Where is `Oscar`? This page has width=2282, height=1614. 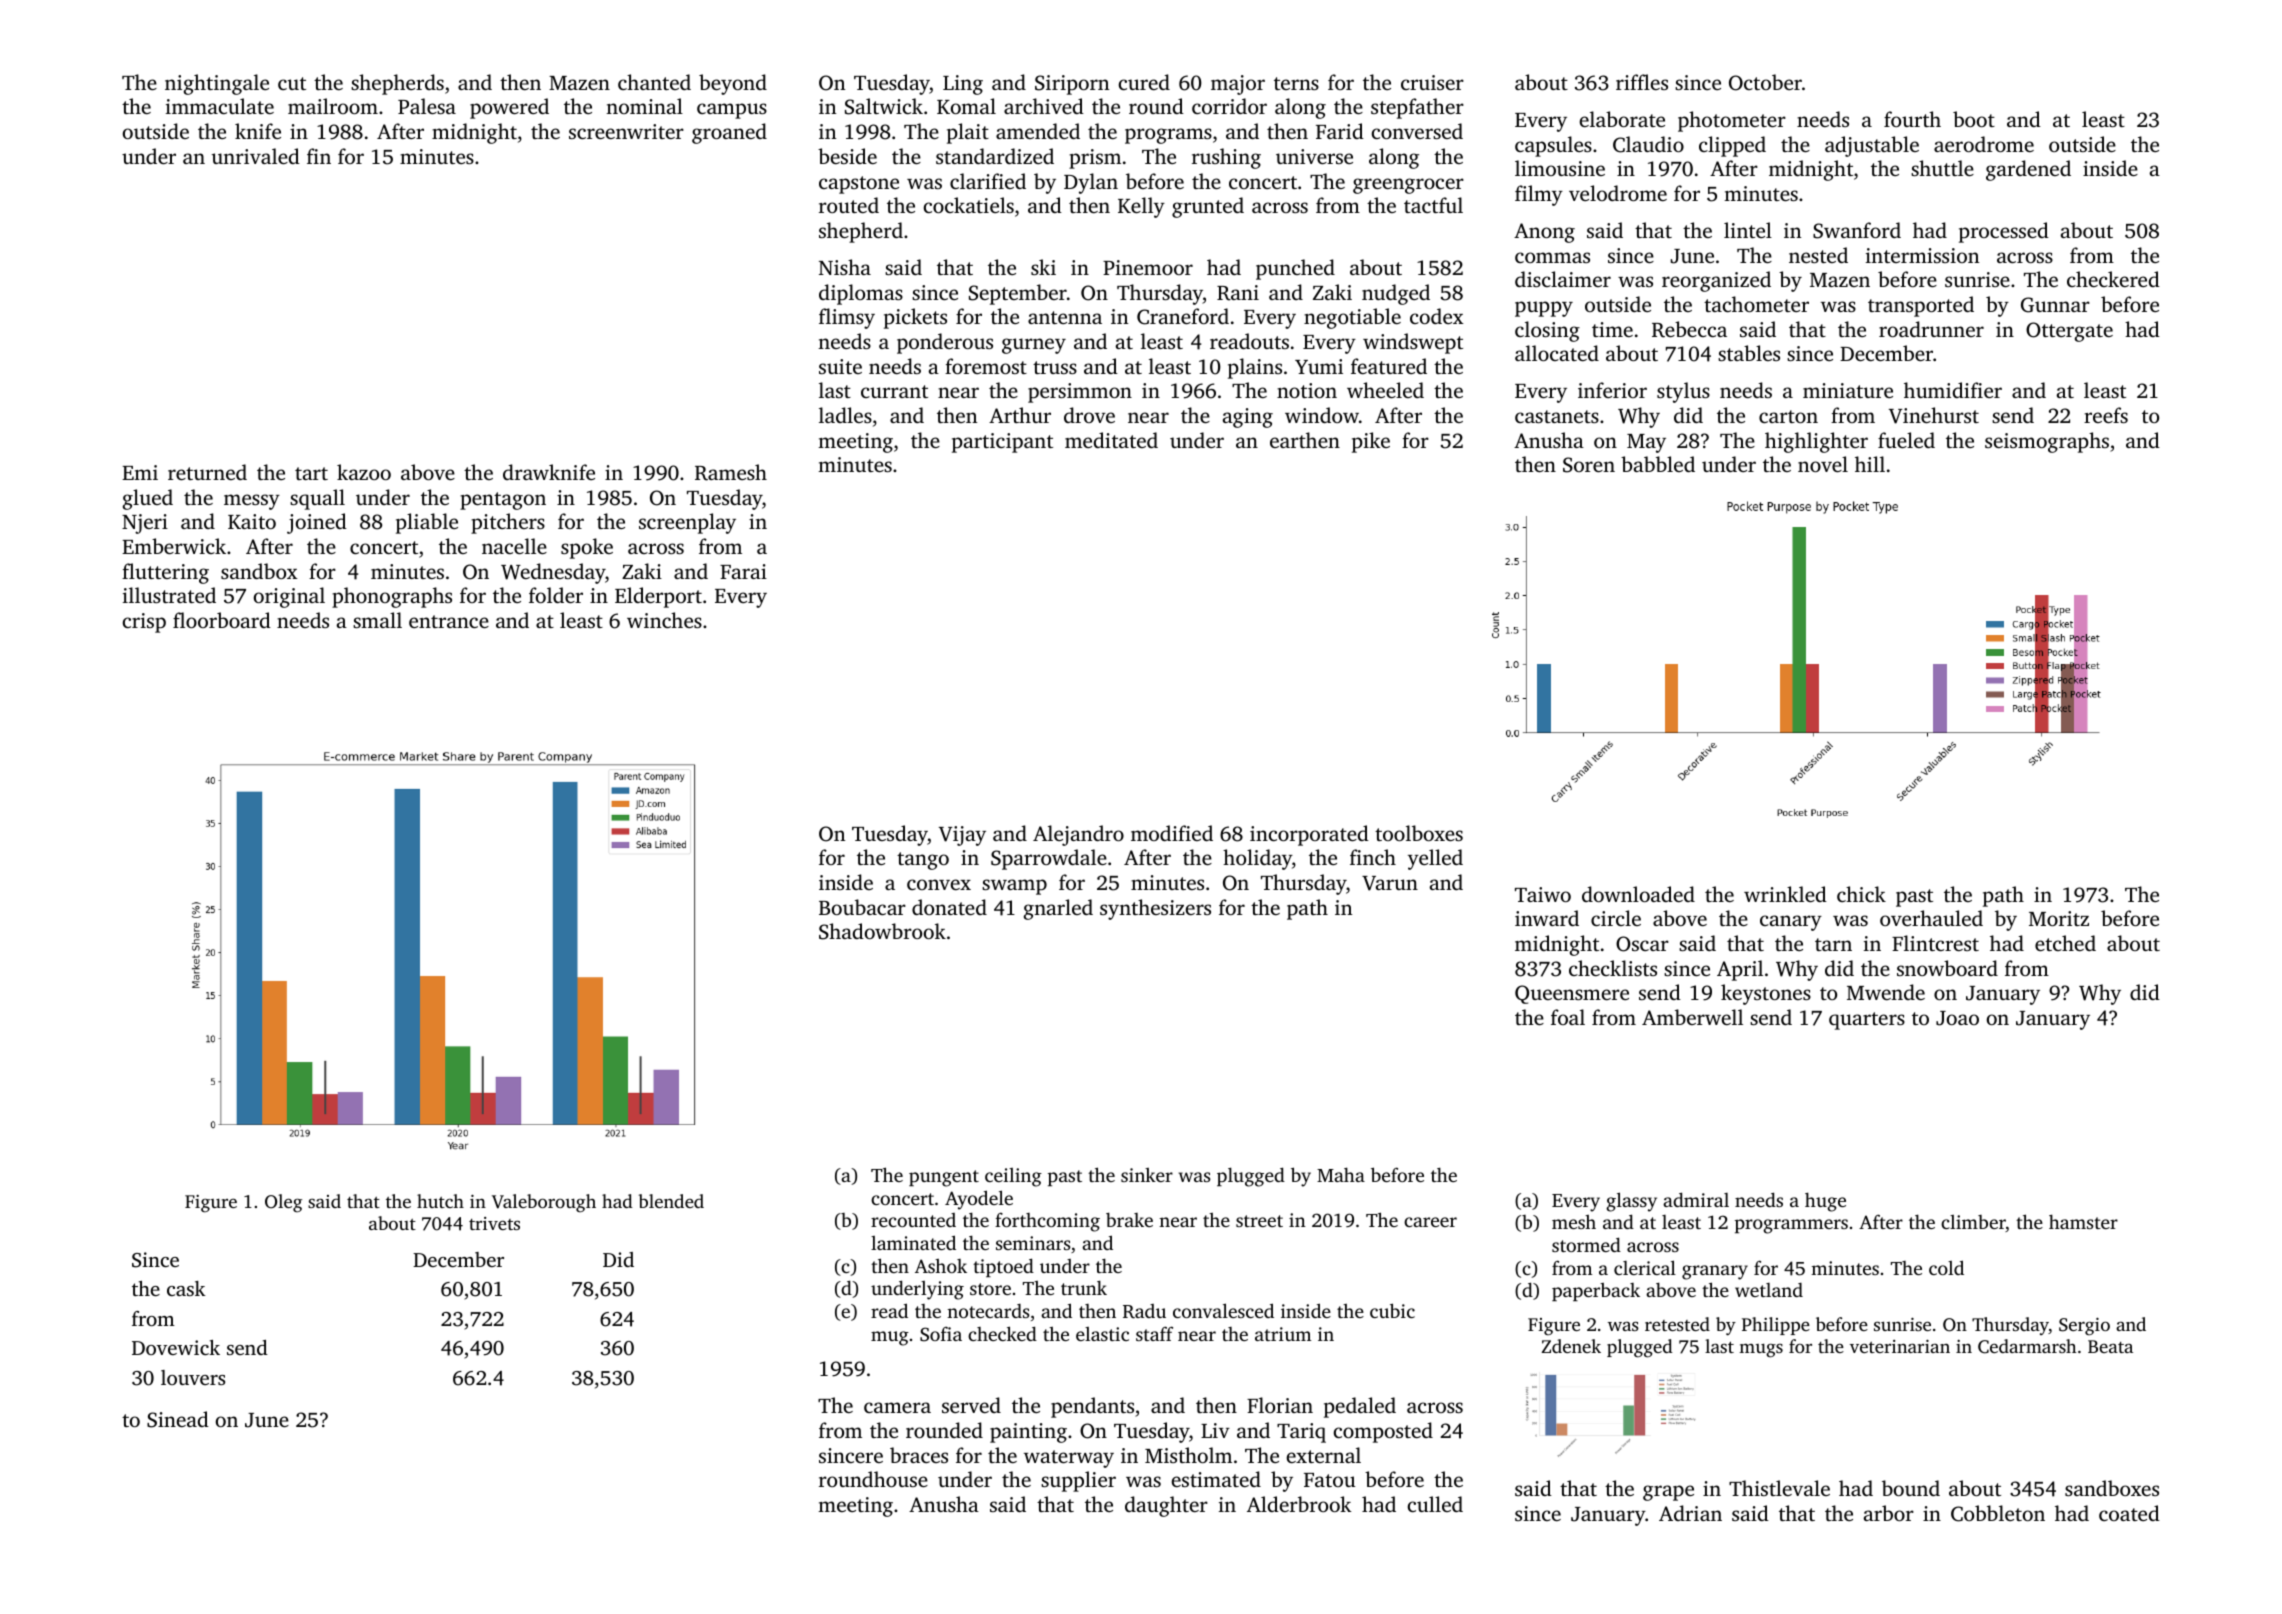 Oscar is located at coordinates (1642, 944).
